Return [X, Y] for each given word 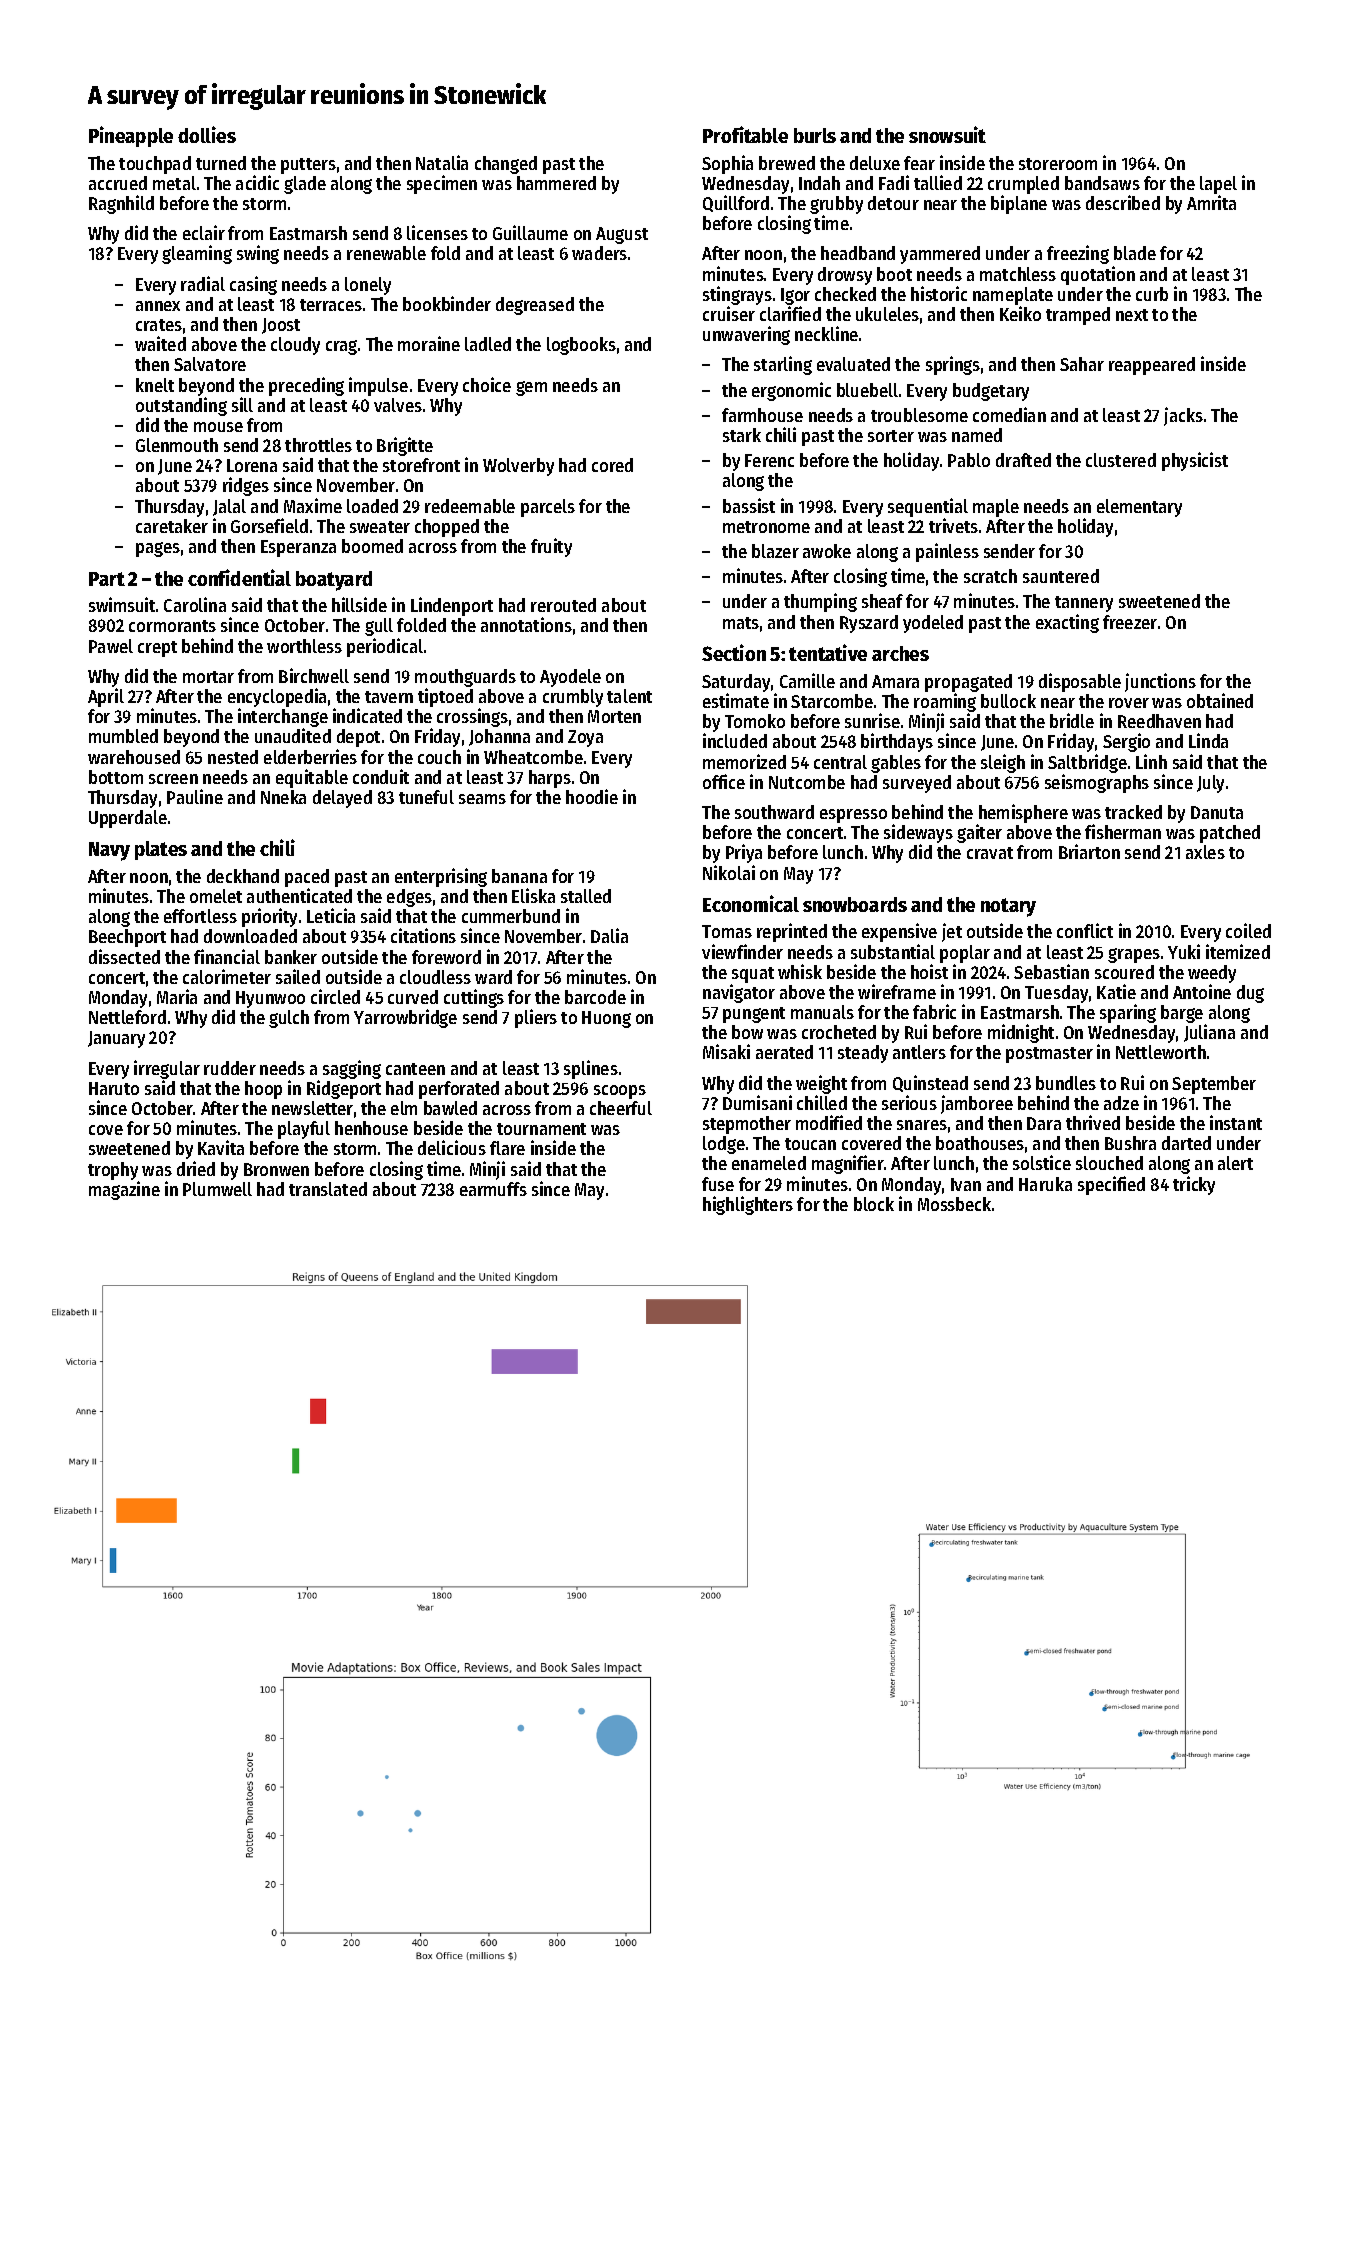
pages [158, 549]
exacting [1067, 623]
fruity [551, 547]
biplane [1019, 204]
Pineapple [131, 136]
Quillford [736, 203]
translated [328, 1189]
